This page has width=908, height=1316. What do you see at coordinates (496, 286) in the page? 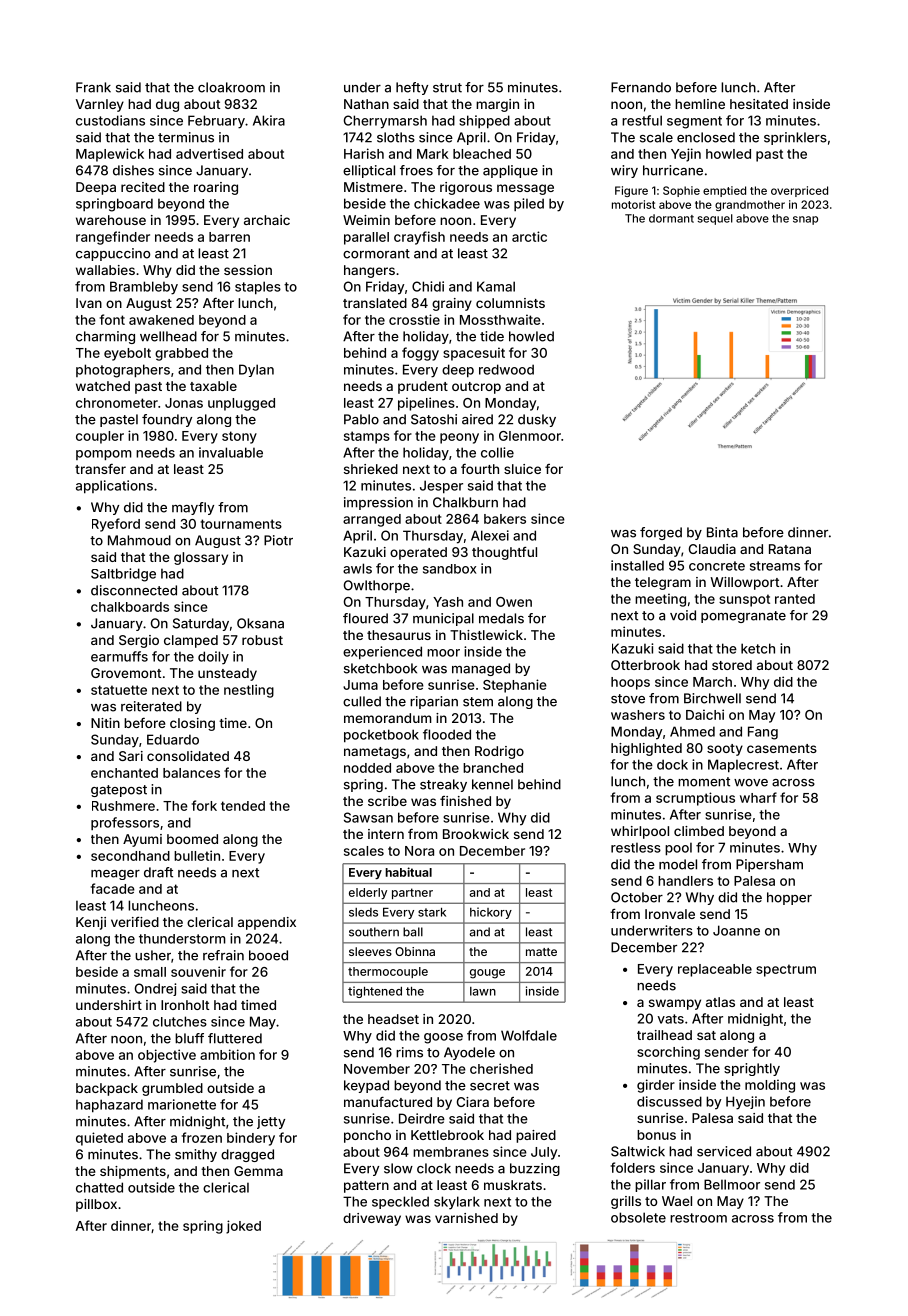
I see `Kamal` at bounding box center [496, 286].
